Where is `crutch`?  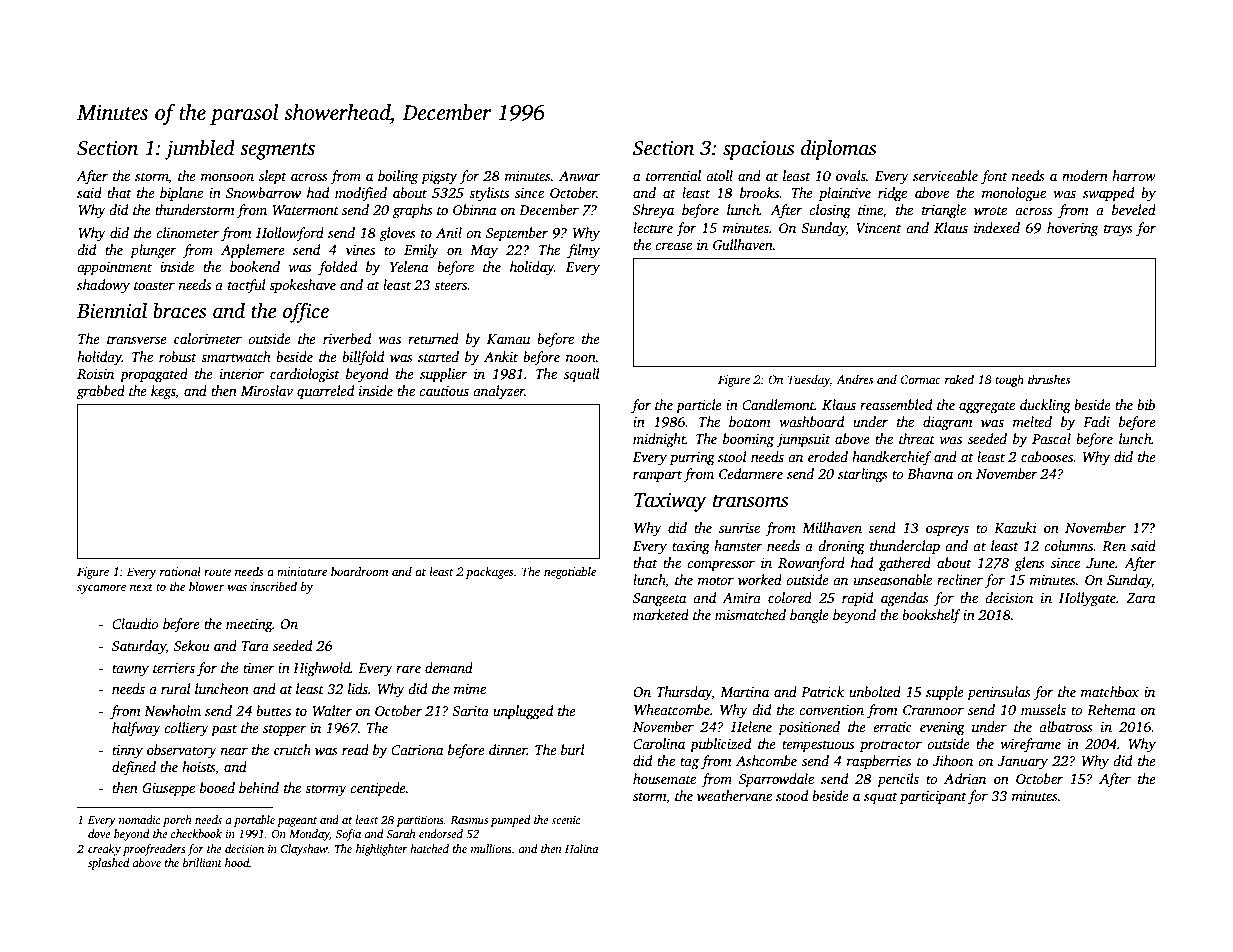
crutch is located at coordinates (292, 749).
